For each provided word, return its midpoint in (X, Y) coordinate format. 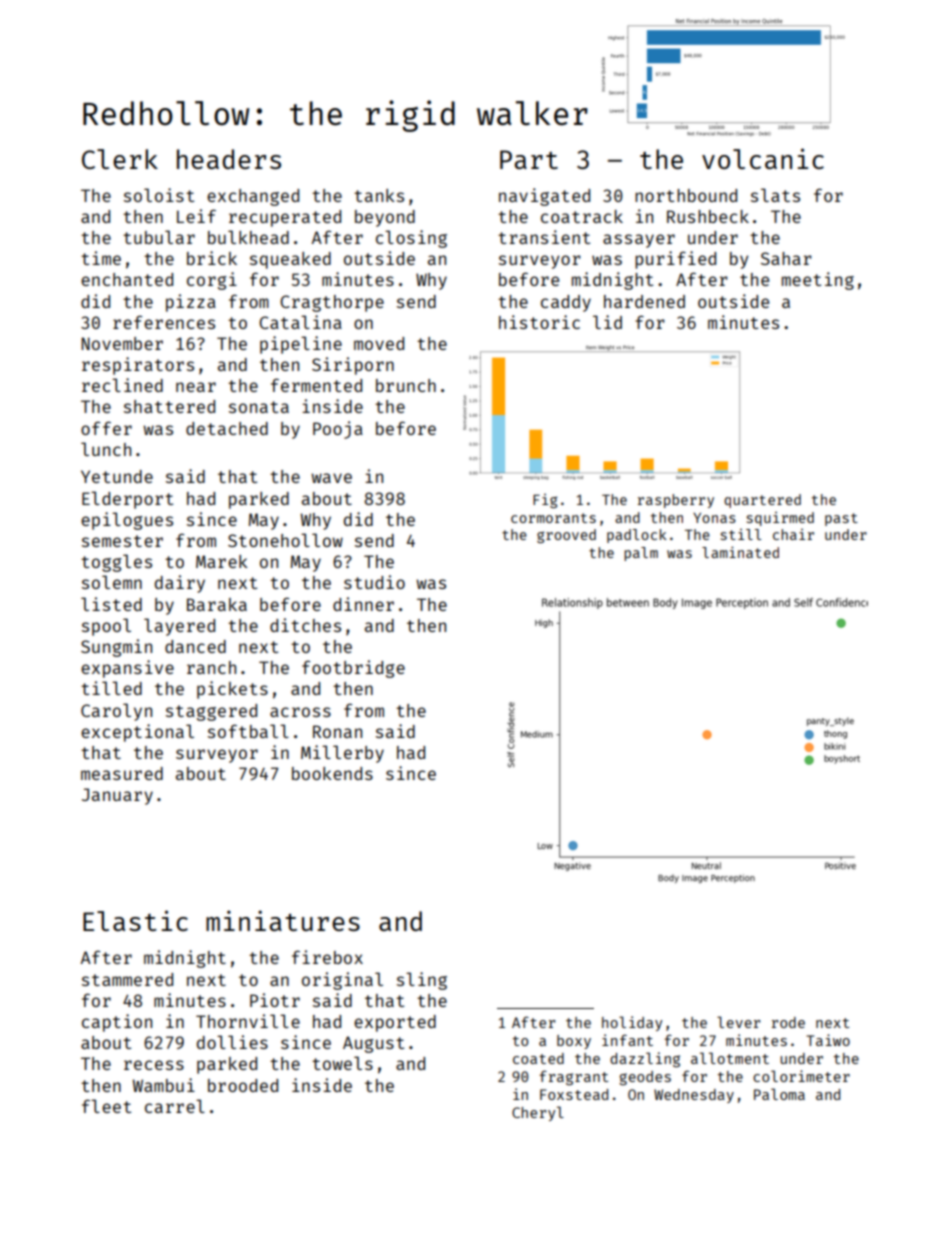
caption (117, 1023)
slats (775, 195)
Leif (196, 216)
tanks (379, 195)
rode (788, 1022)
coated (538, 1058)
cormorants (553, 518)
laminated (740, 552)
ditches (305, 625)
